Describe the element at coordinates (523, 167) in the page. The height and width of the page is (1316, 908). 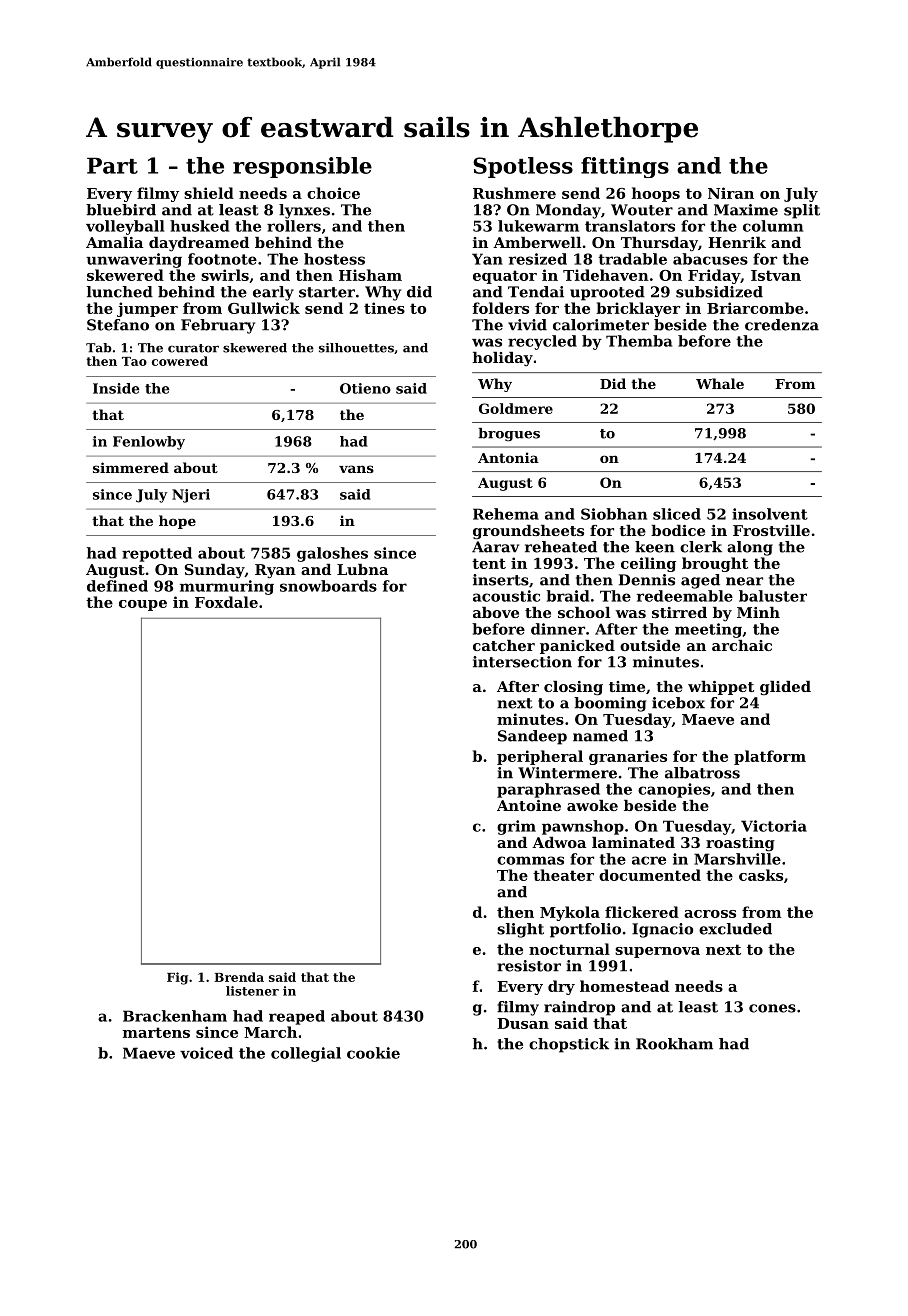
I see `Spotless` at that location.
